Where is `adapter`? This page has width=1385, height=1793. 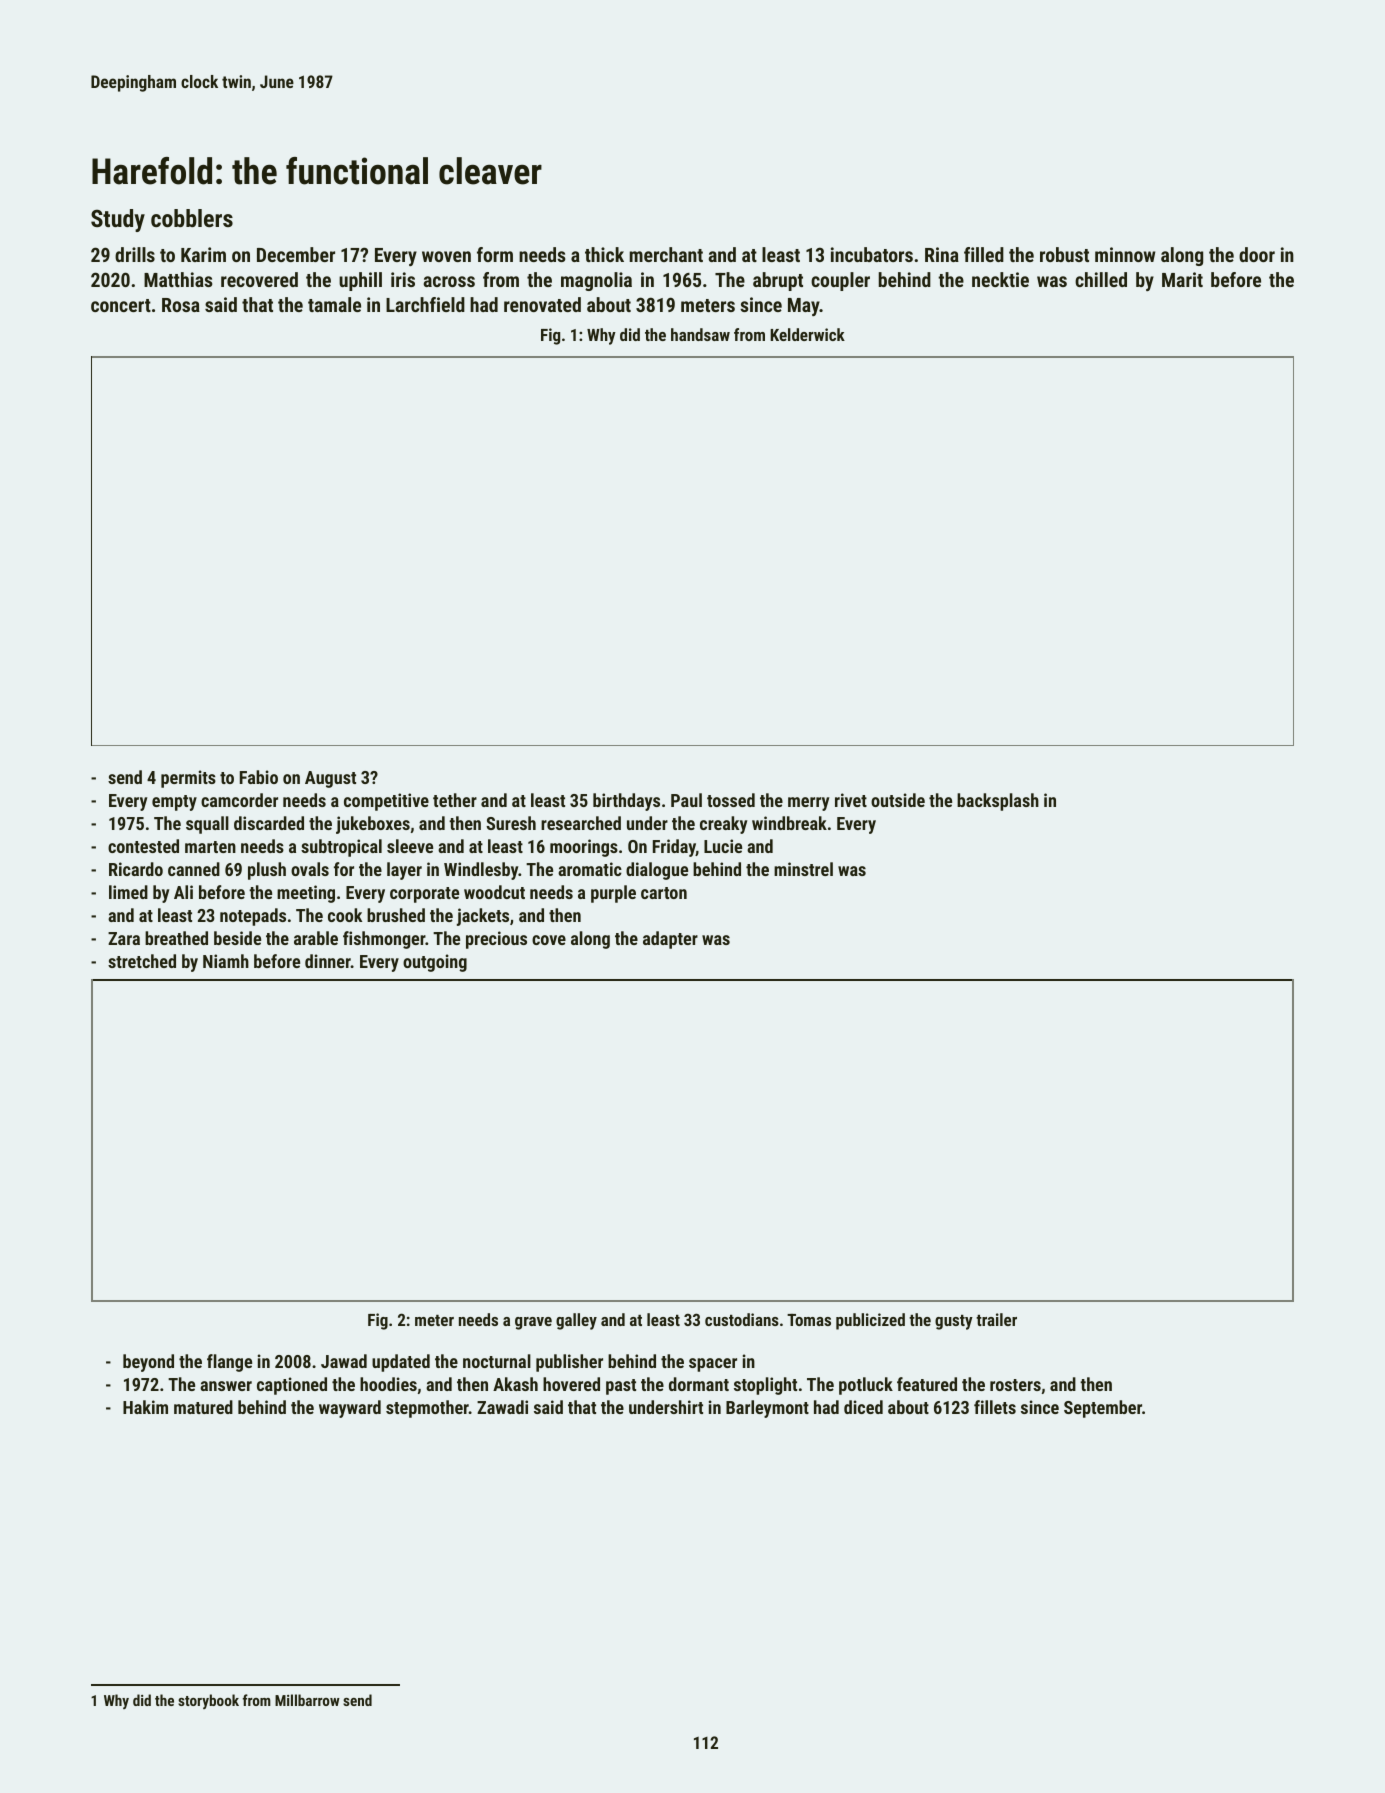 adapter is located at coordinates (670, 940).
